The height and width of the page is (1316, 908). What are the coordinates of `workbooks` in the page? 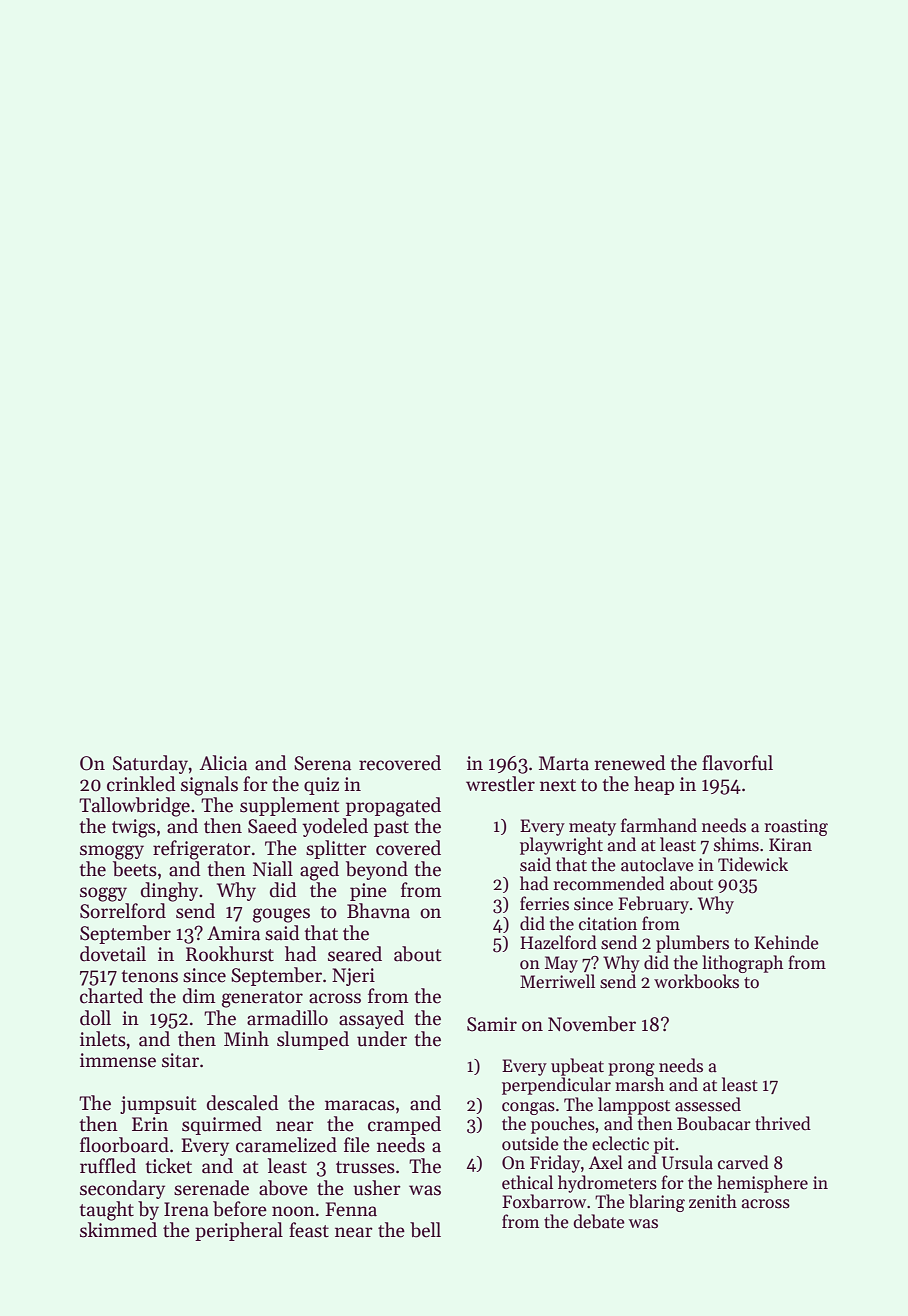 It's located at (696, 981).
